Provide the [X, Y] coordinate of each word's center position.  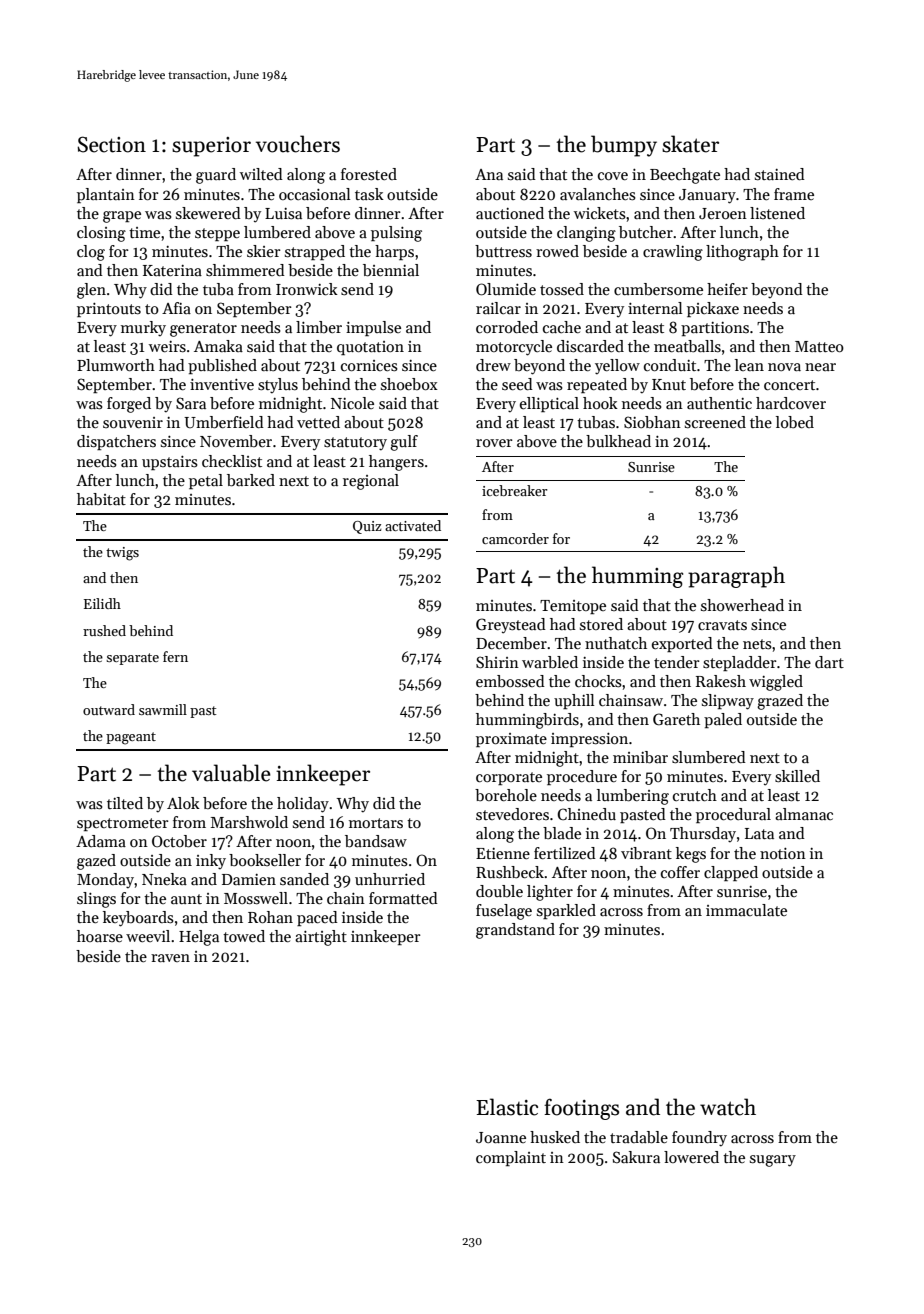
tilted [125, 803]
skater [690, 144]
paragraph [736, 577]
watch [728, 1107]
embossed [510, 681]
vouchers [298, 144]
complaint [511, 1158]
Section [111, 144]
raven [170, 958]
